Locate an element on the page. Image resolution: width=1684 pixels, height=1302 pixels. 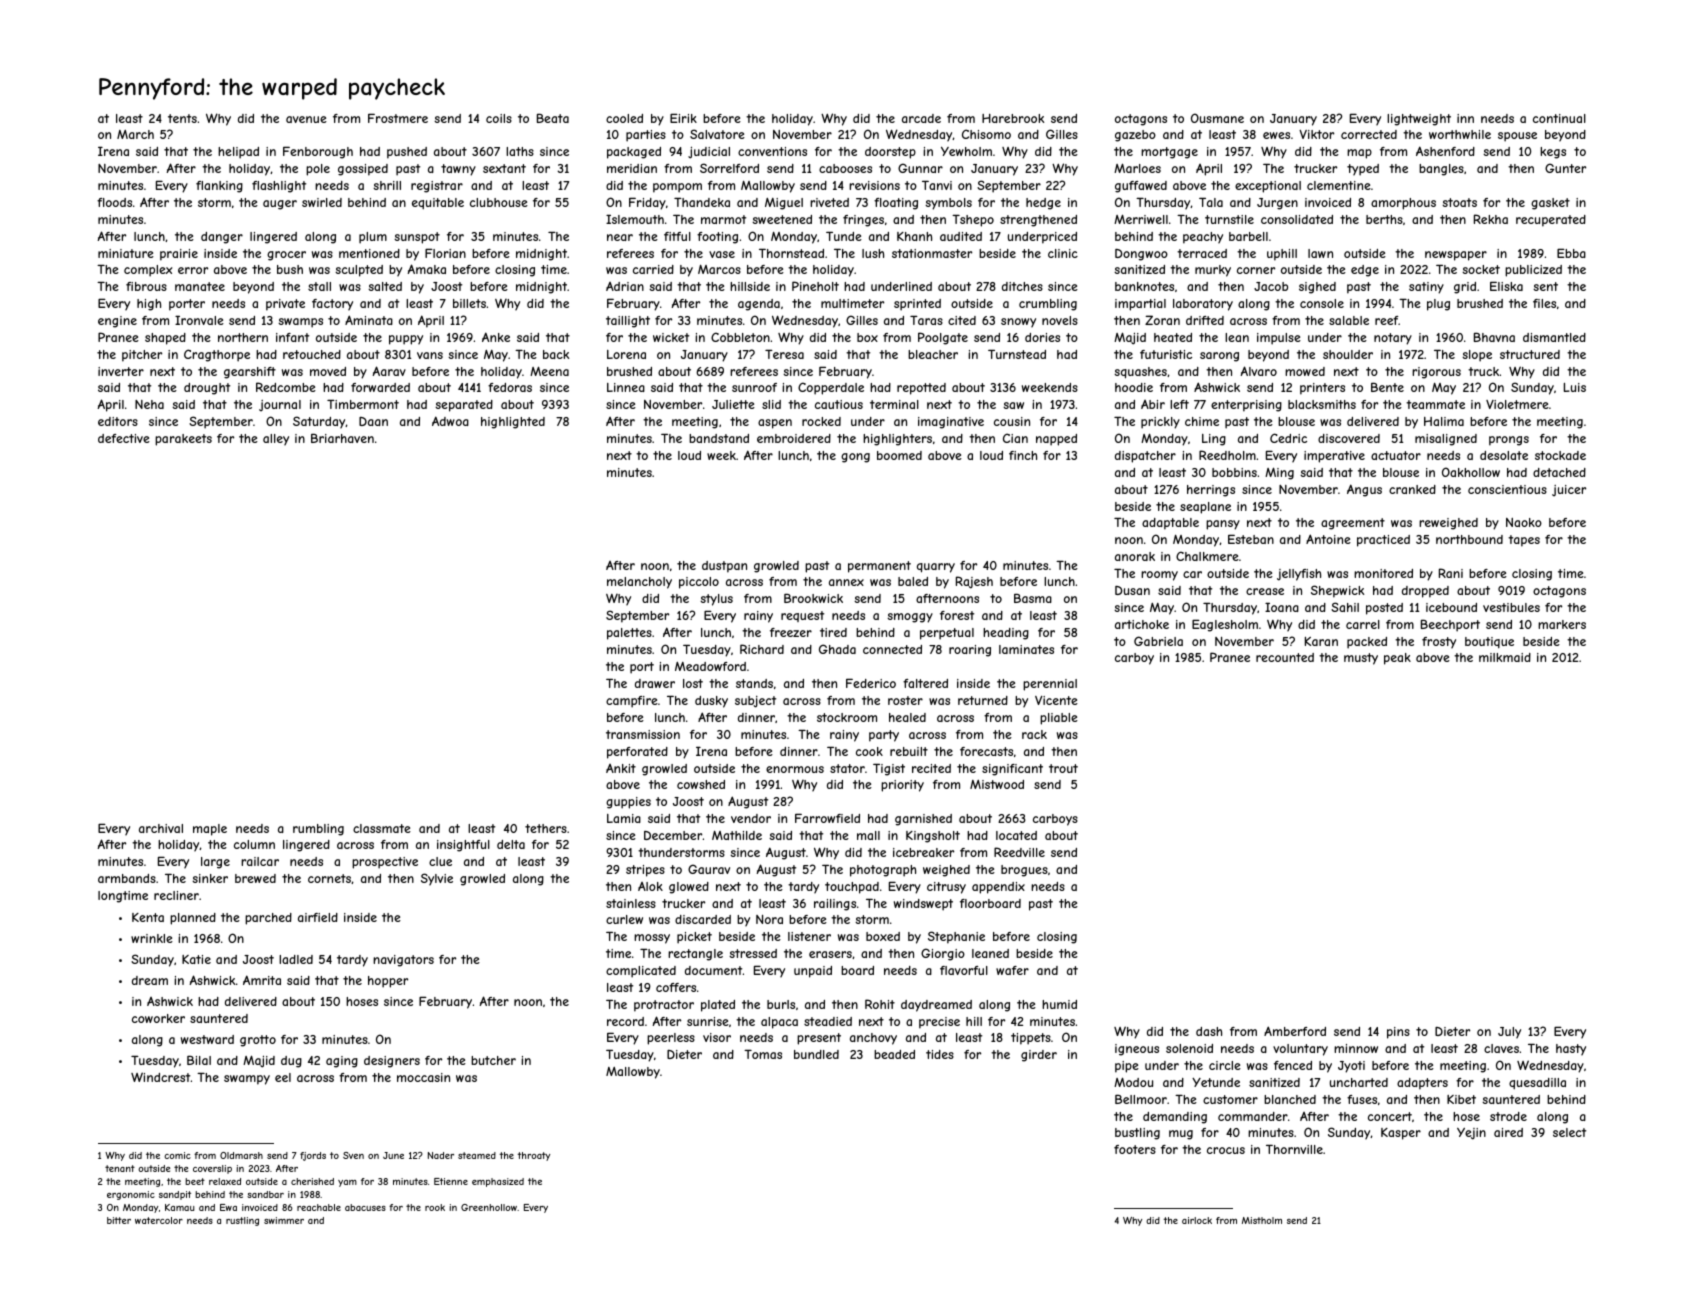
Lorena is located at coordinates (626, 354).
